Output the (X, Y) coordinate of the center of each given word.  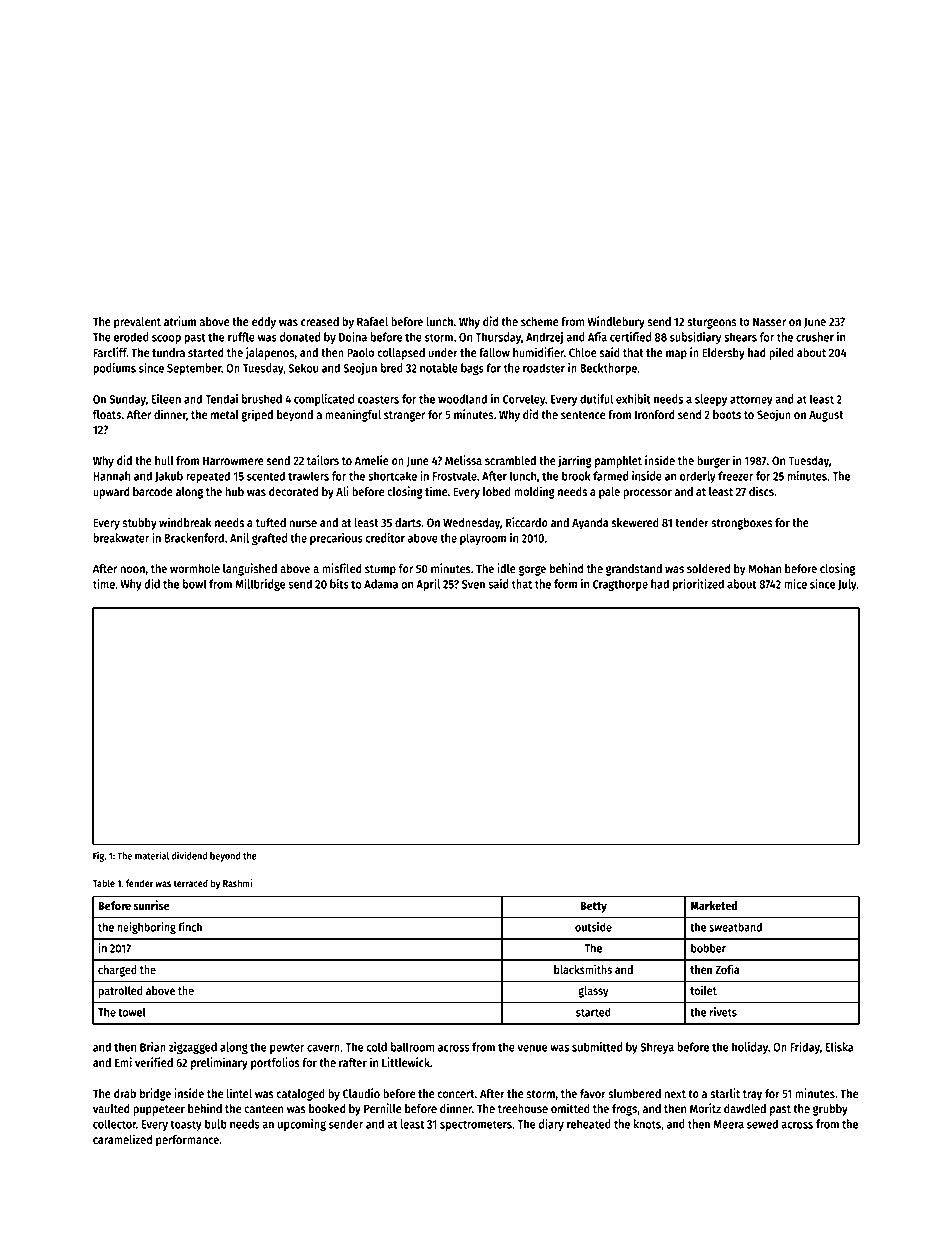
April (428, 585)
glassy (593, 992)
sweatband (735, 927)
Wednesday (471, 524)
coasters (378, 399)
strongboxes (742, 524)
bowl (195, 584)
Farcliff (110, 352)
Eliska (839, 1047)
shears (740, 337)
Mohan (764, 568)
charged (117, 971)
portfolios (275, 1063)
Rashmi (237, 883)
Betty (593, 907)
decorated (293, 491)
